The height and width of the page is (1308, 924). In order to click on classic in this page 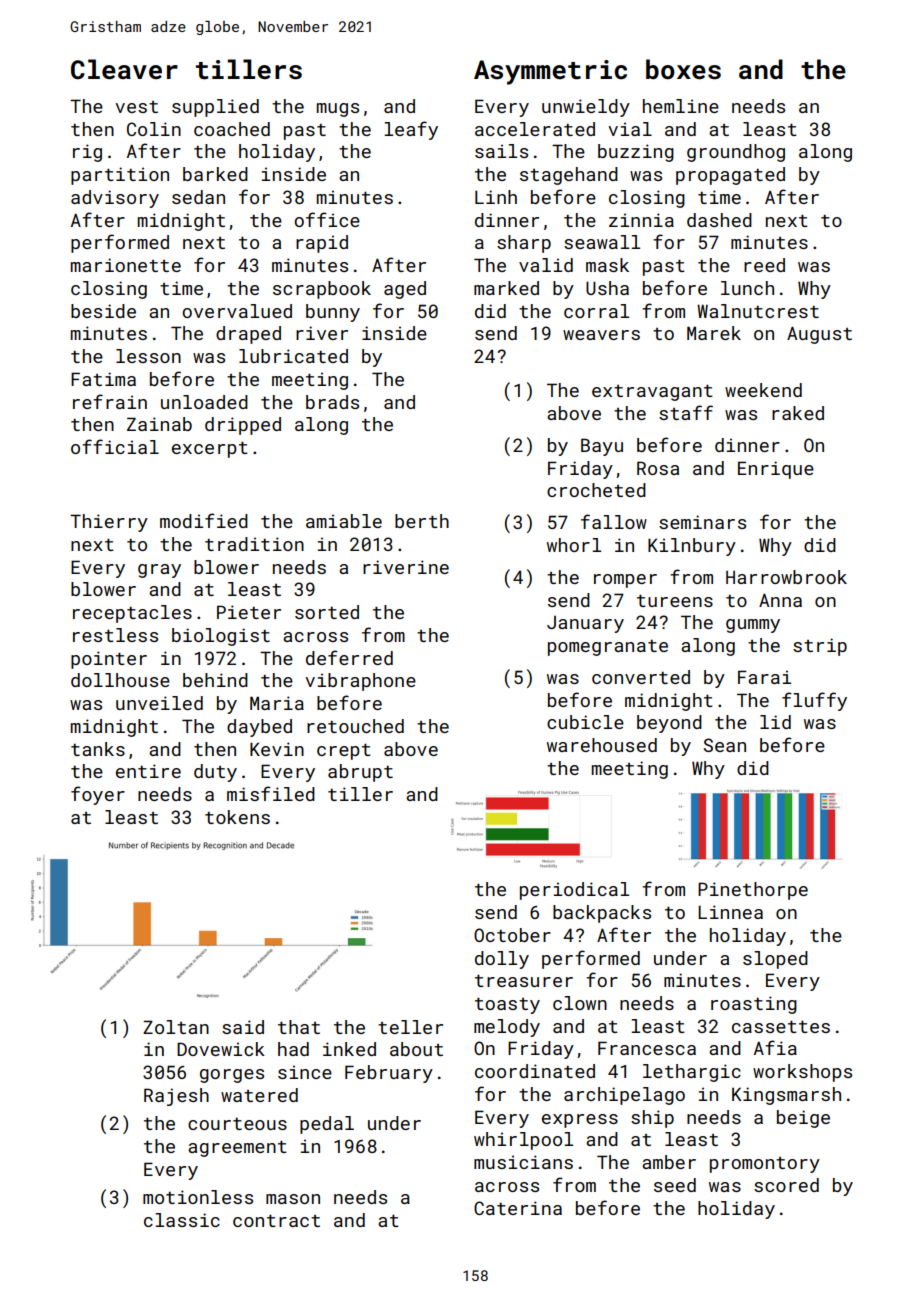, I will do `click(182, 1220)`.
